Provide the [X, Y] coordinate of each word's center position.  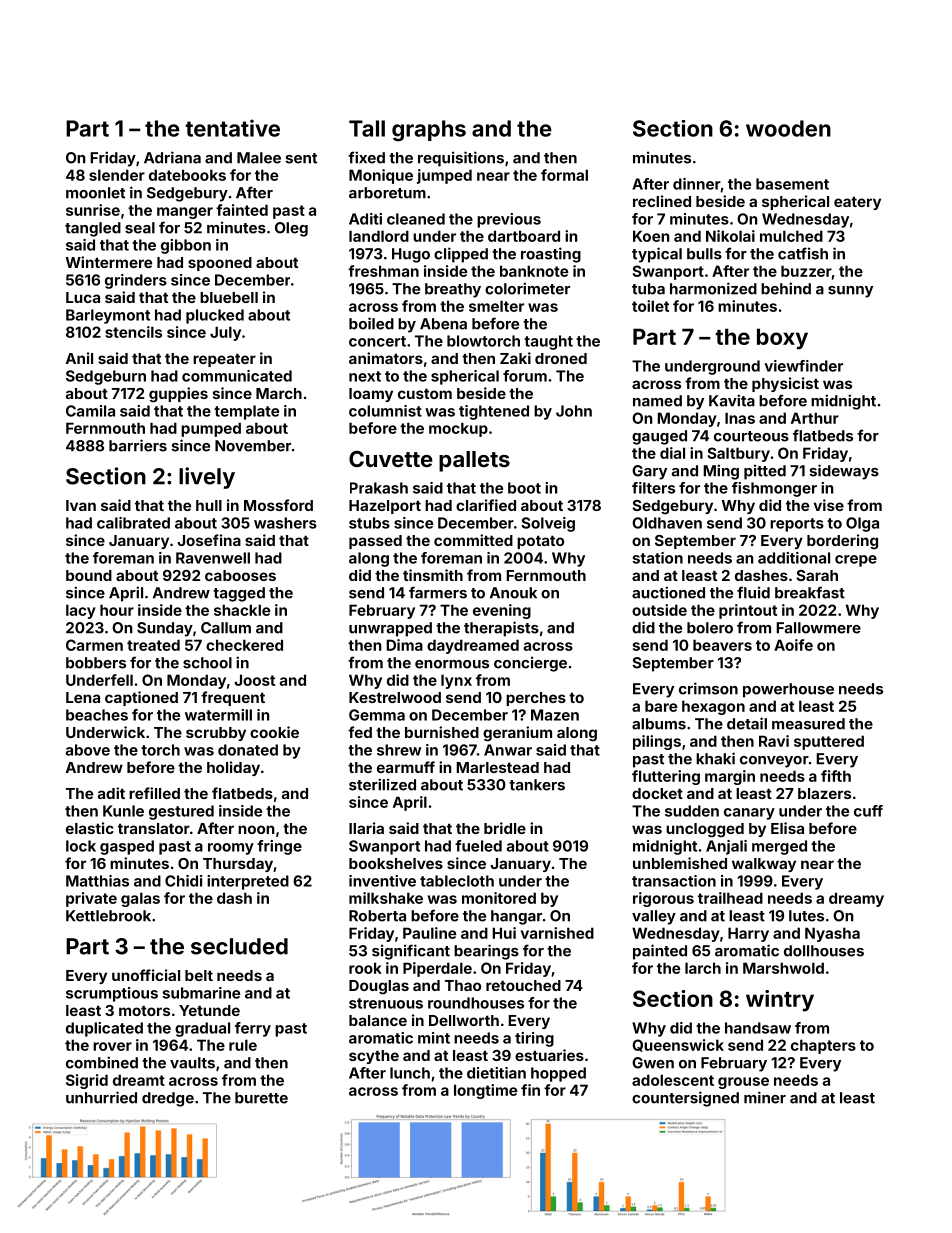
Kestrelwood [395, 697]
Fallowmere [818, 628]
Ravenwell [213, 558]
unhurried [101, 1097]
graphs [429, 130]
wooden [788, 128]
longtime [485, 1091]
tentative [232, 128]
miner [765, 1097]
